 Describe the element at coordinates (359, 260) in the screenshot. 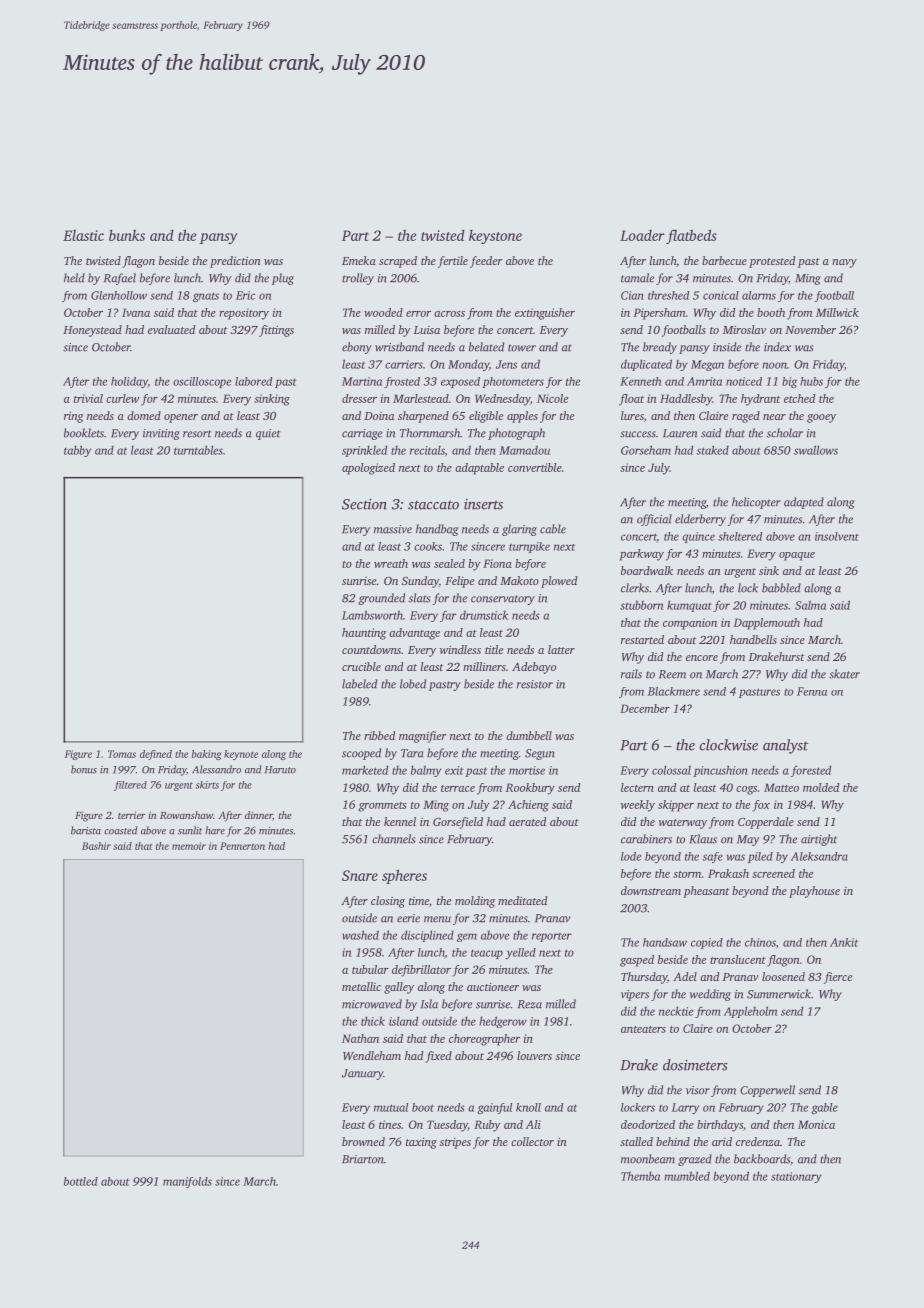

I see `Emeka` at that location.
